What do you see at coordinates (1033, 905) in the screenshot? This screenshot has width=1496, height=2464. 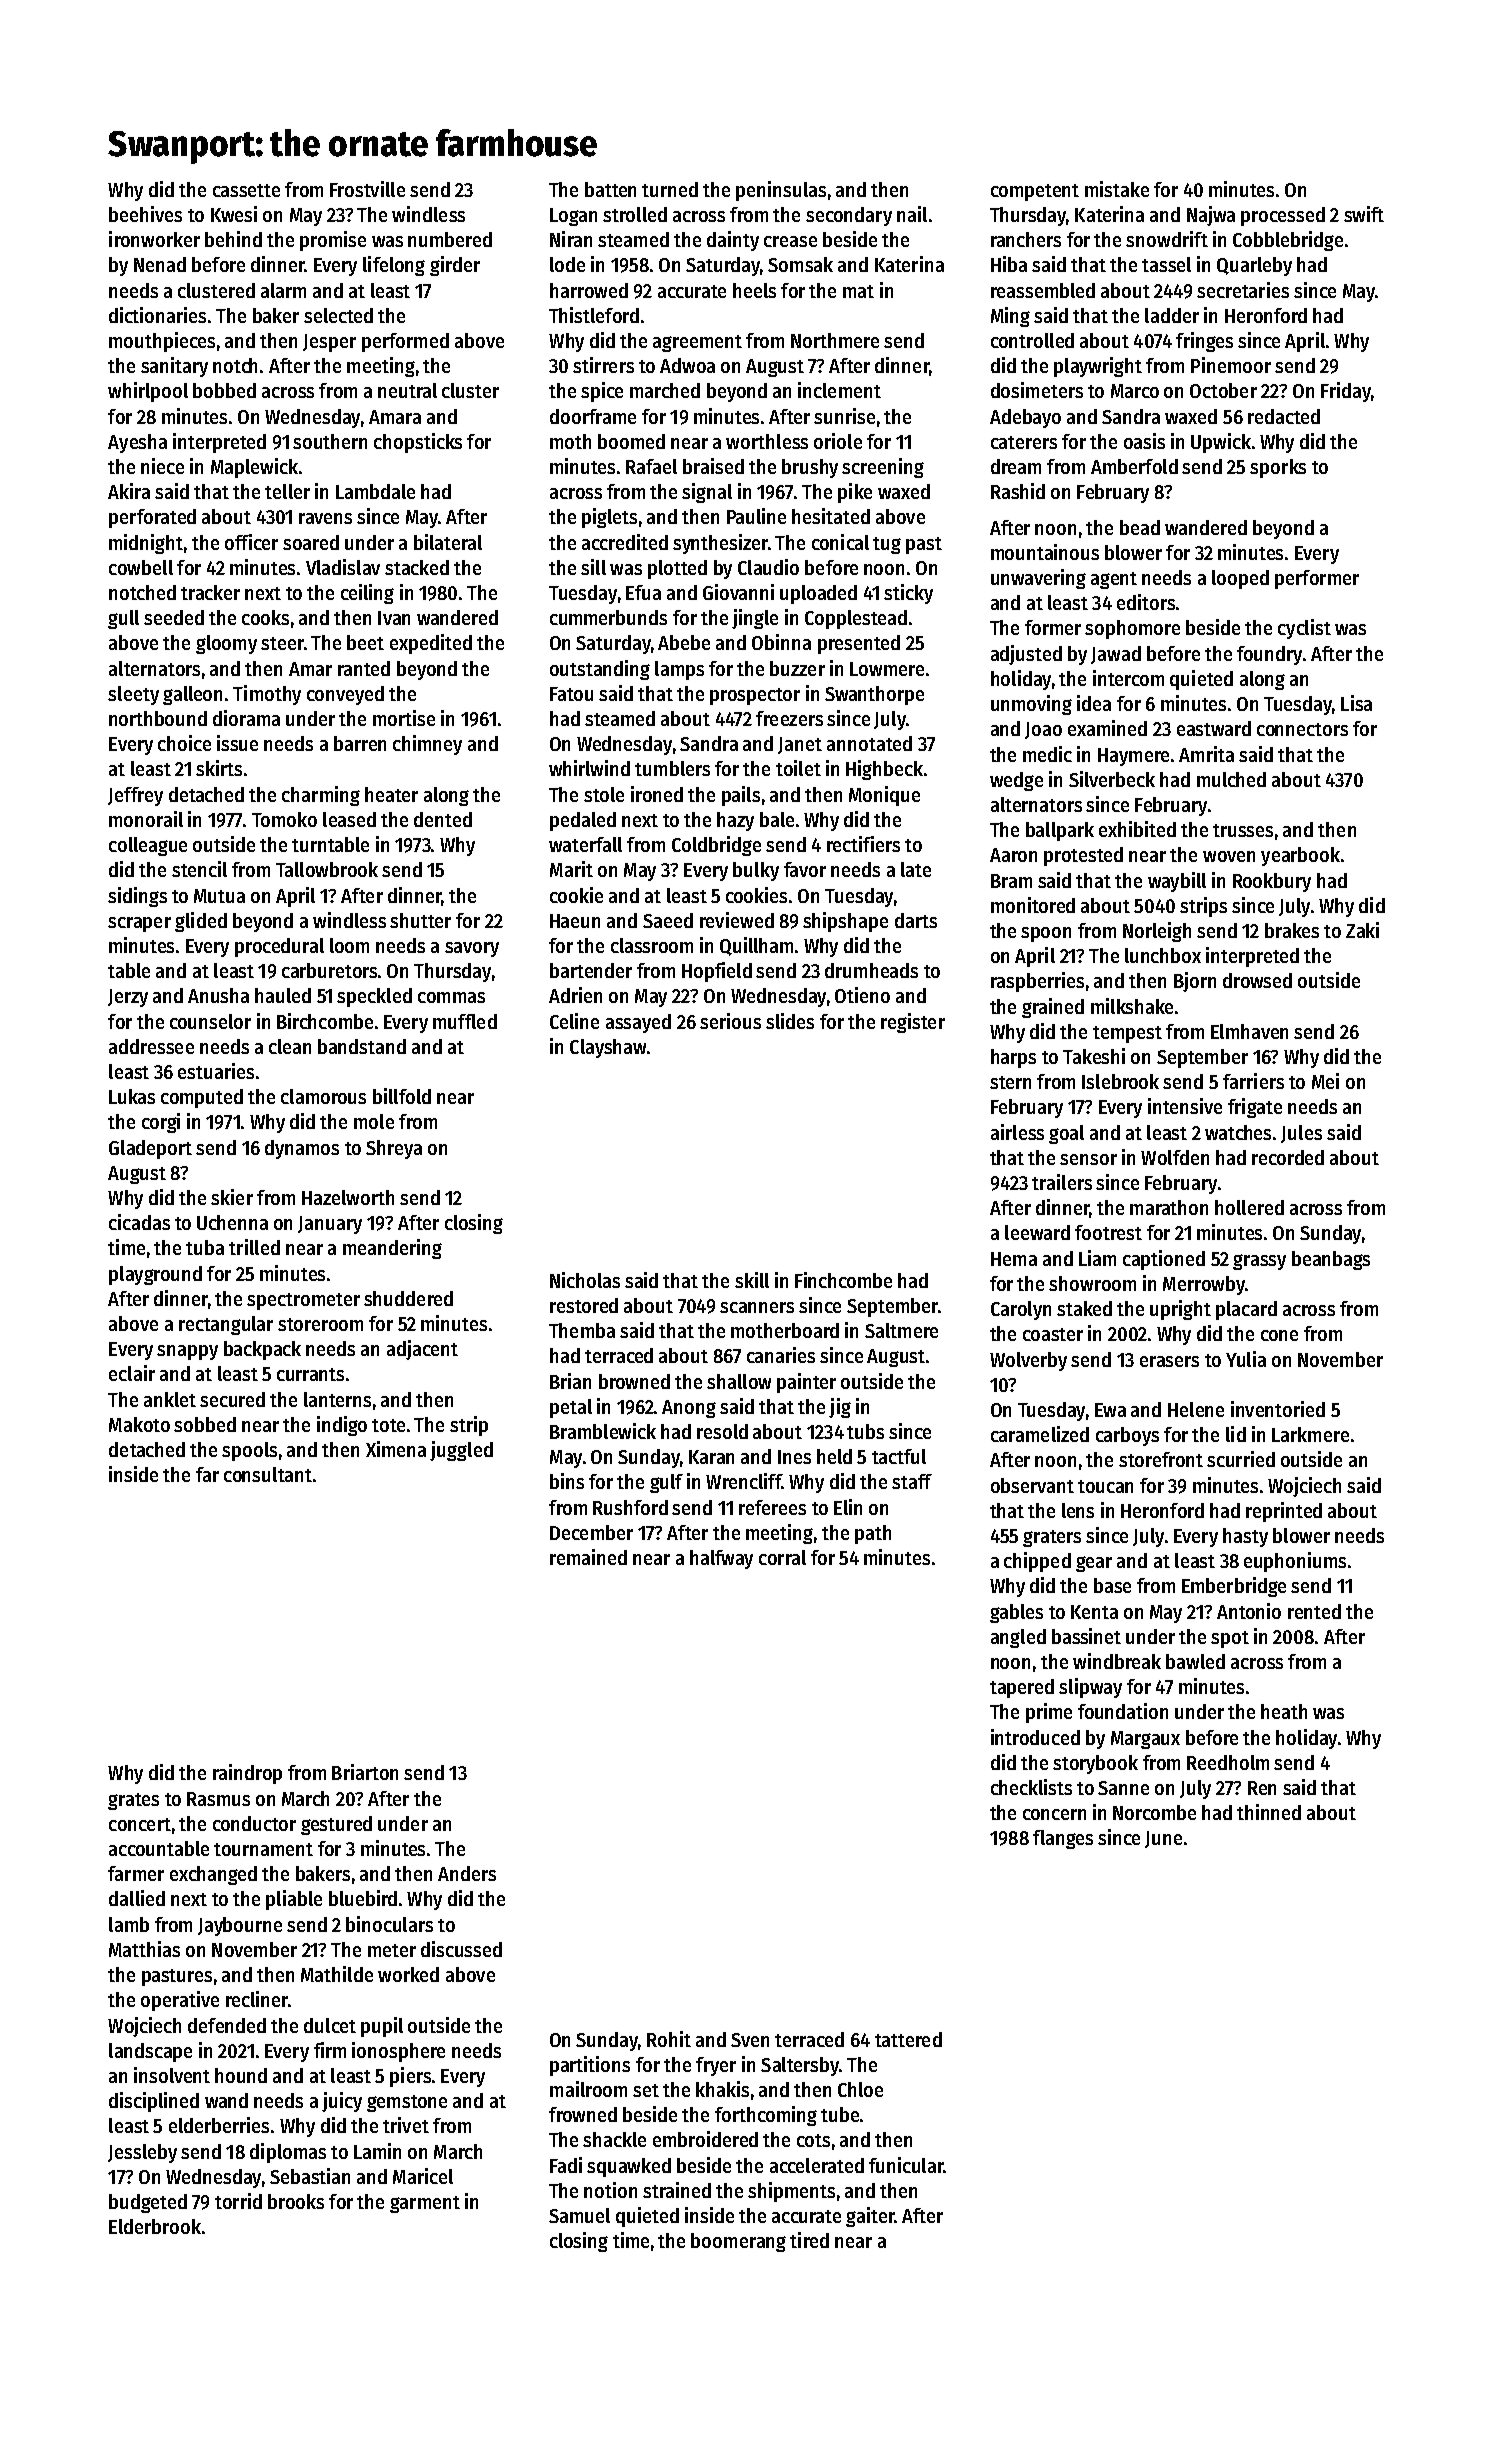 I see `monitored` at bounding box center [1033, 905].
